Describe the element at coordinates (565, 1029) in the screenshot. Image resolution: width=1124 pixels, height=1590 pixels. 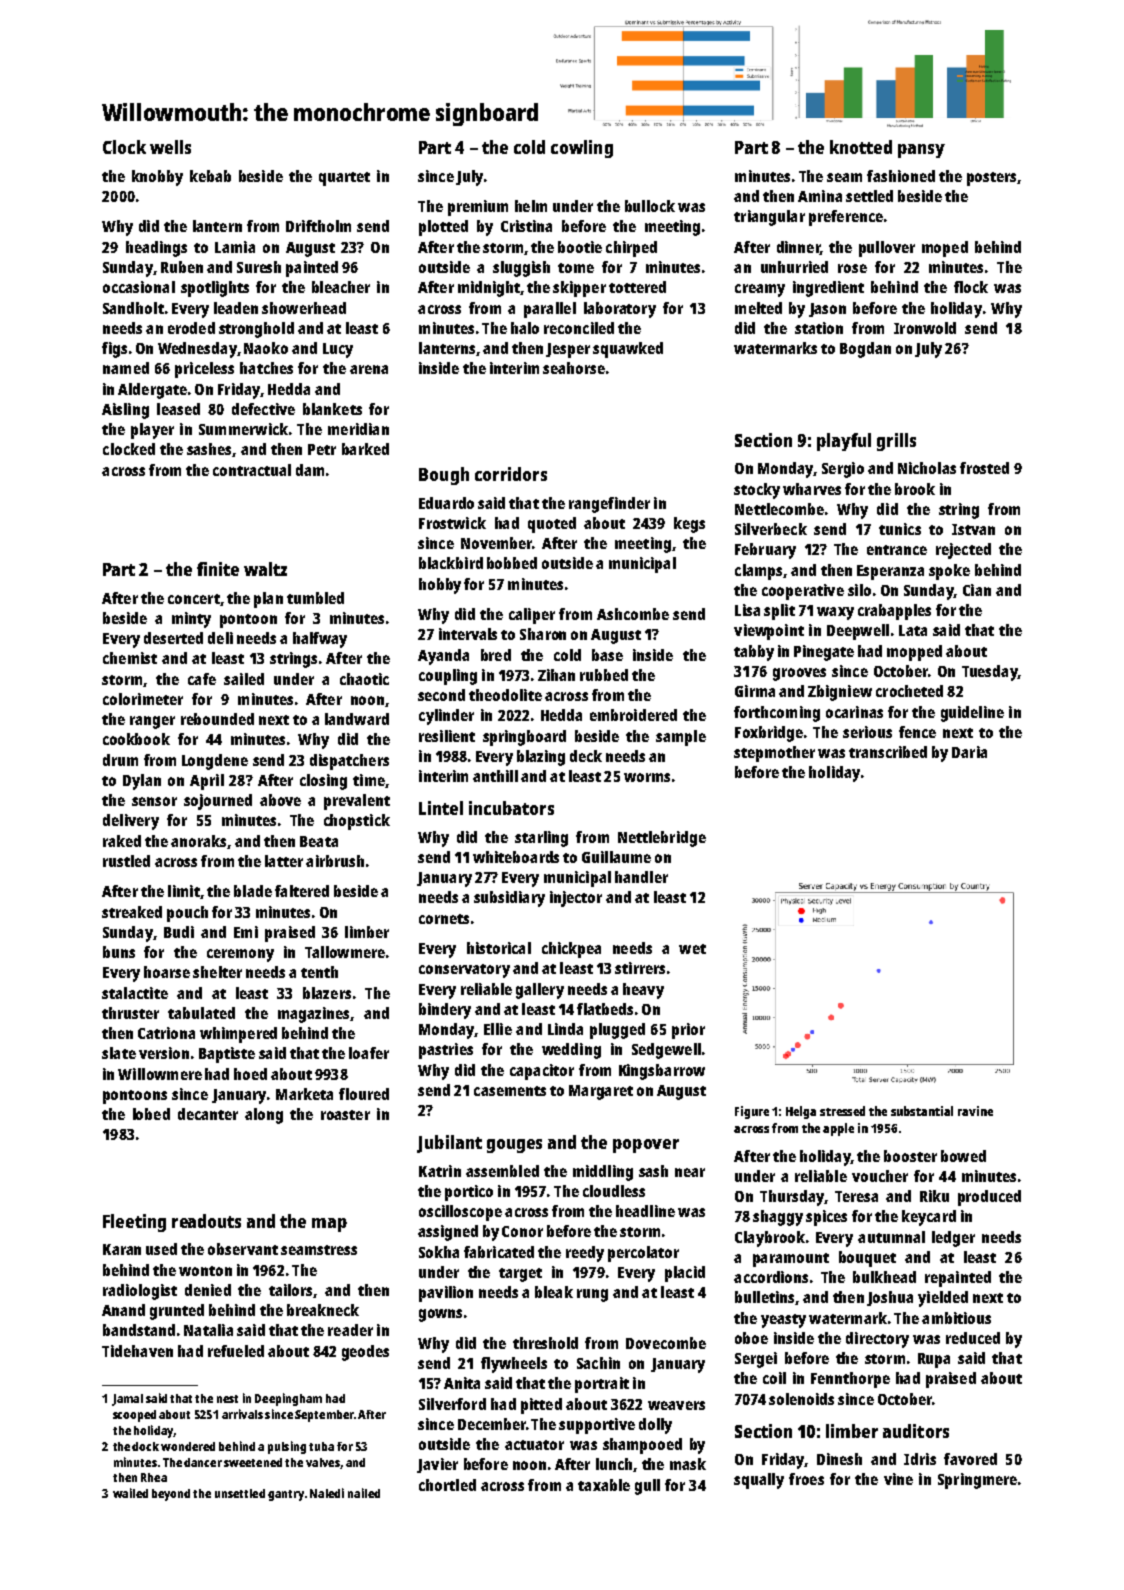
I see `Linda` at that location.
